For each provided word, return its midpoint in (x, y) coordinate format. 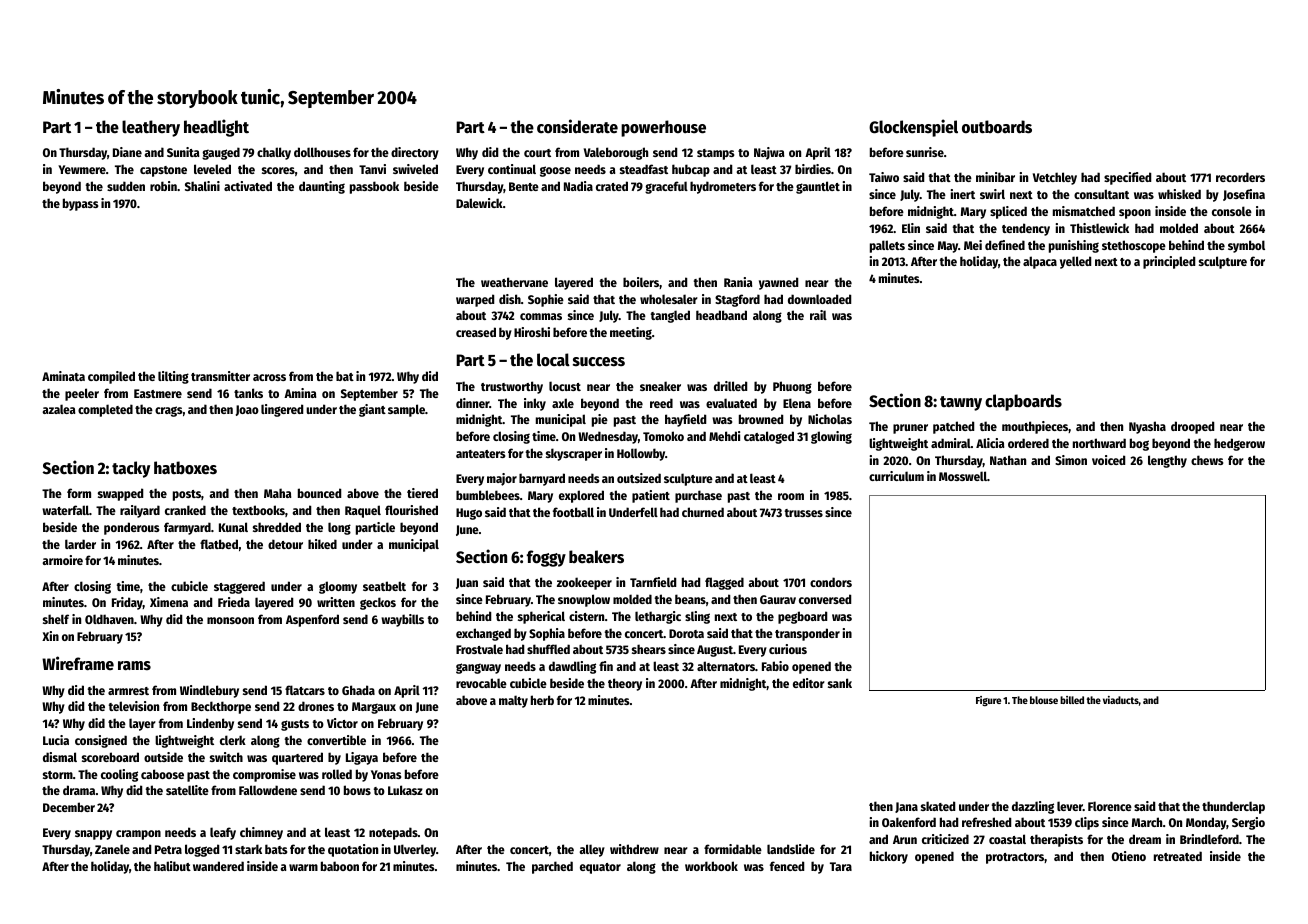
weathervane (514, 282)
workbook (711, 866)
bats (276, 849)
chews (1207, 460)
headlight (216, 128)
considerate (577, 126)
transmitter (220, 376)
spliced (1008, 212)
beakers (596, 557)
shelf (56, 619)
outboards (997, 127)
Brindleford (1209, 839)
